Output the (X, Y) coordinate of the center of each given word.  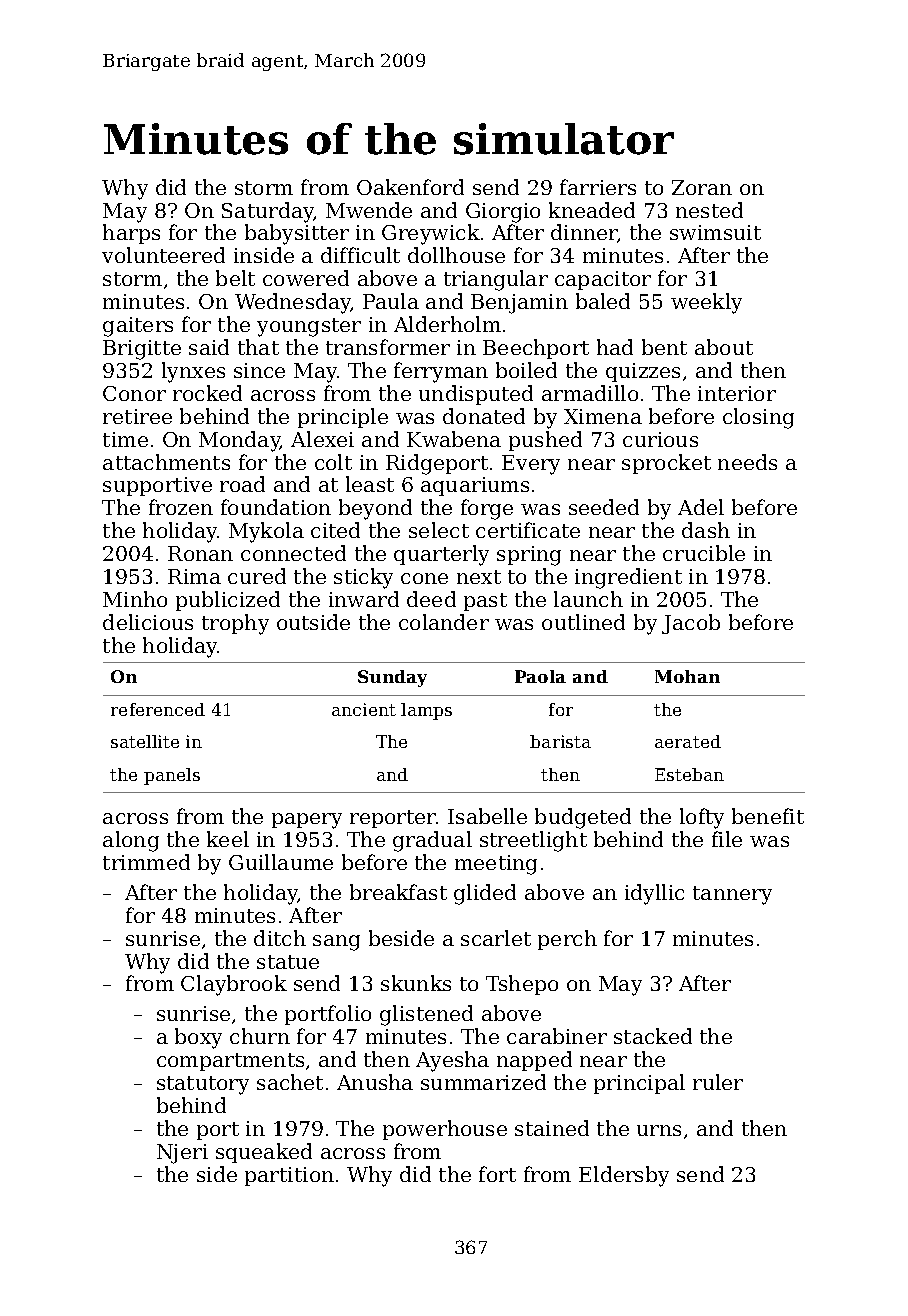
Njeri (182, 1154)
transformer (388, 347)
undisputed (476, 395)
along (131, 841)
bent (664, 347)
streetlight (533, 841)
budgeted (583, 818)
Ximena (603, 416)
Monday (240, 441)
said (209, 347)
